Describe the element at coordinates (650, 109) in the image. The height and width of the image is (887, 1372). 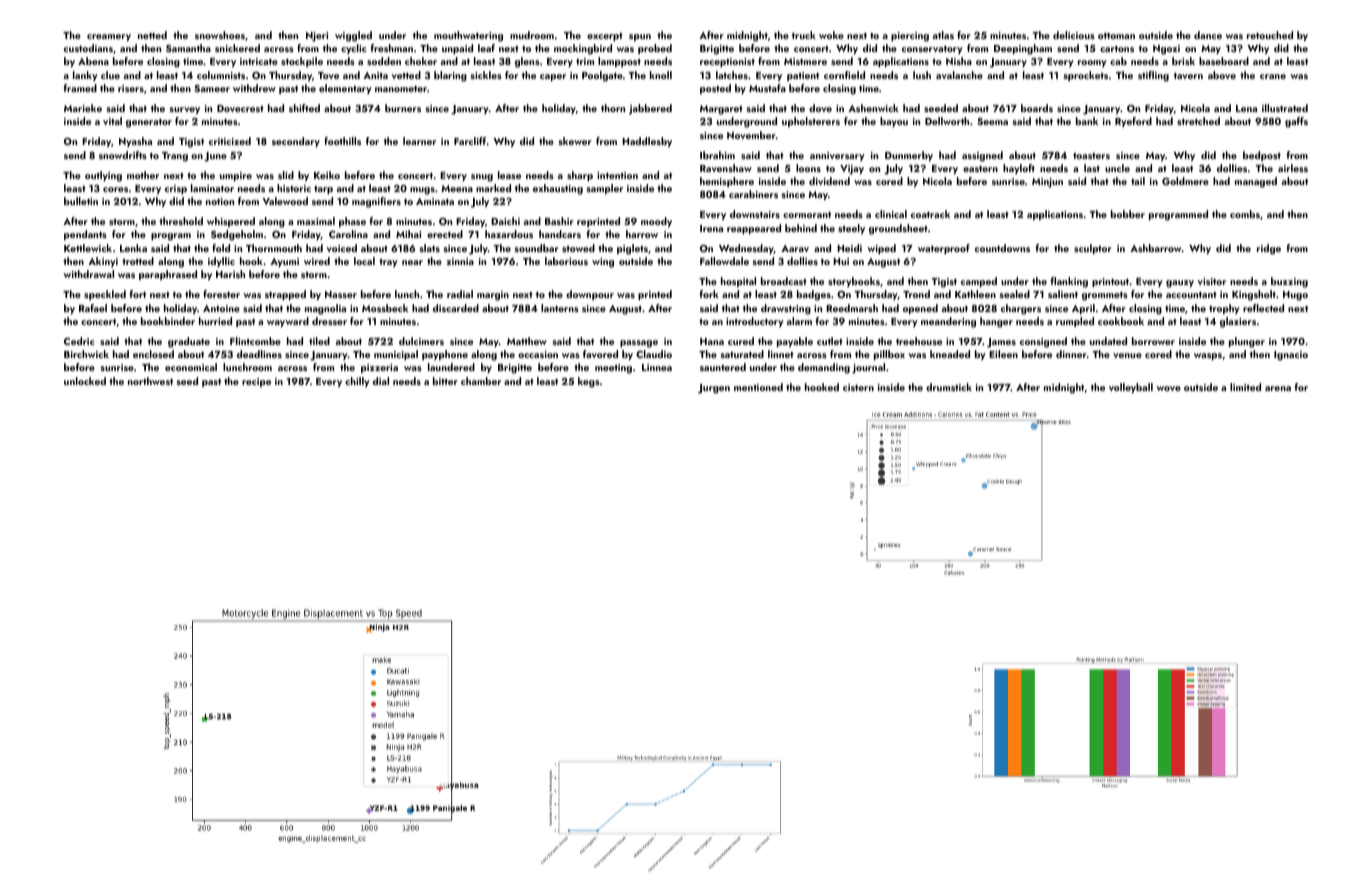
I see `jabbered` at that location.
